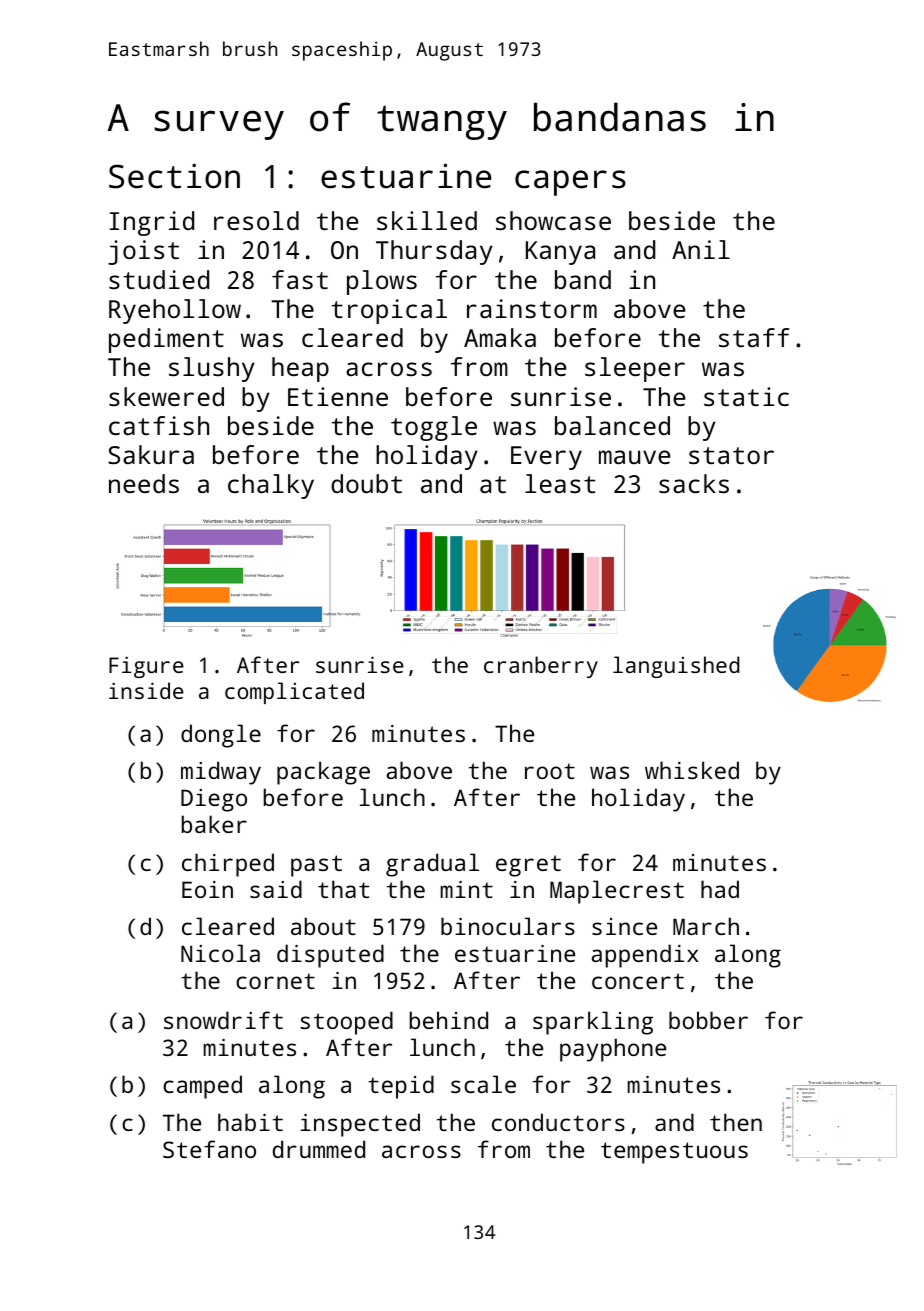 This document has width=924, height=1311. What do you see at coordinates (221, 773) in the document?
I see `midway` at bounding box center [221, 773].
